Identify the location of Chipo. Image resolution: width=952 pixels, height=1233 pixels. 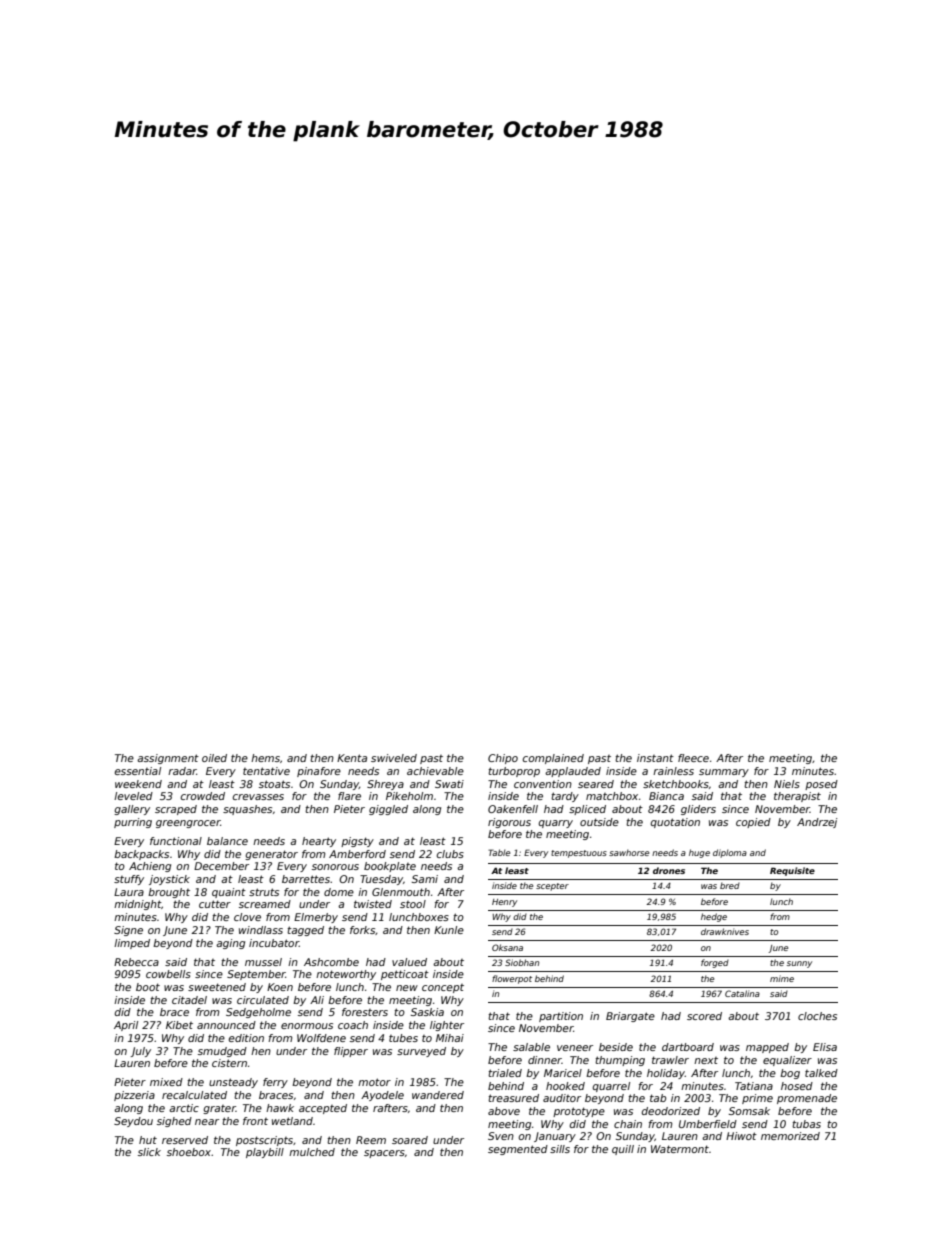
(503, 759).
